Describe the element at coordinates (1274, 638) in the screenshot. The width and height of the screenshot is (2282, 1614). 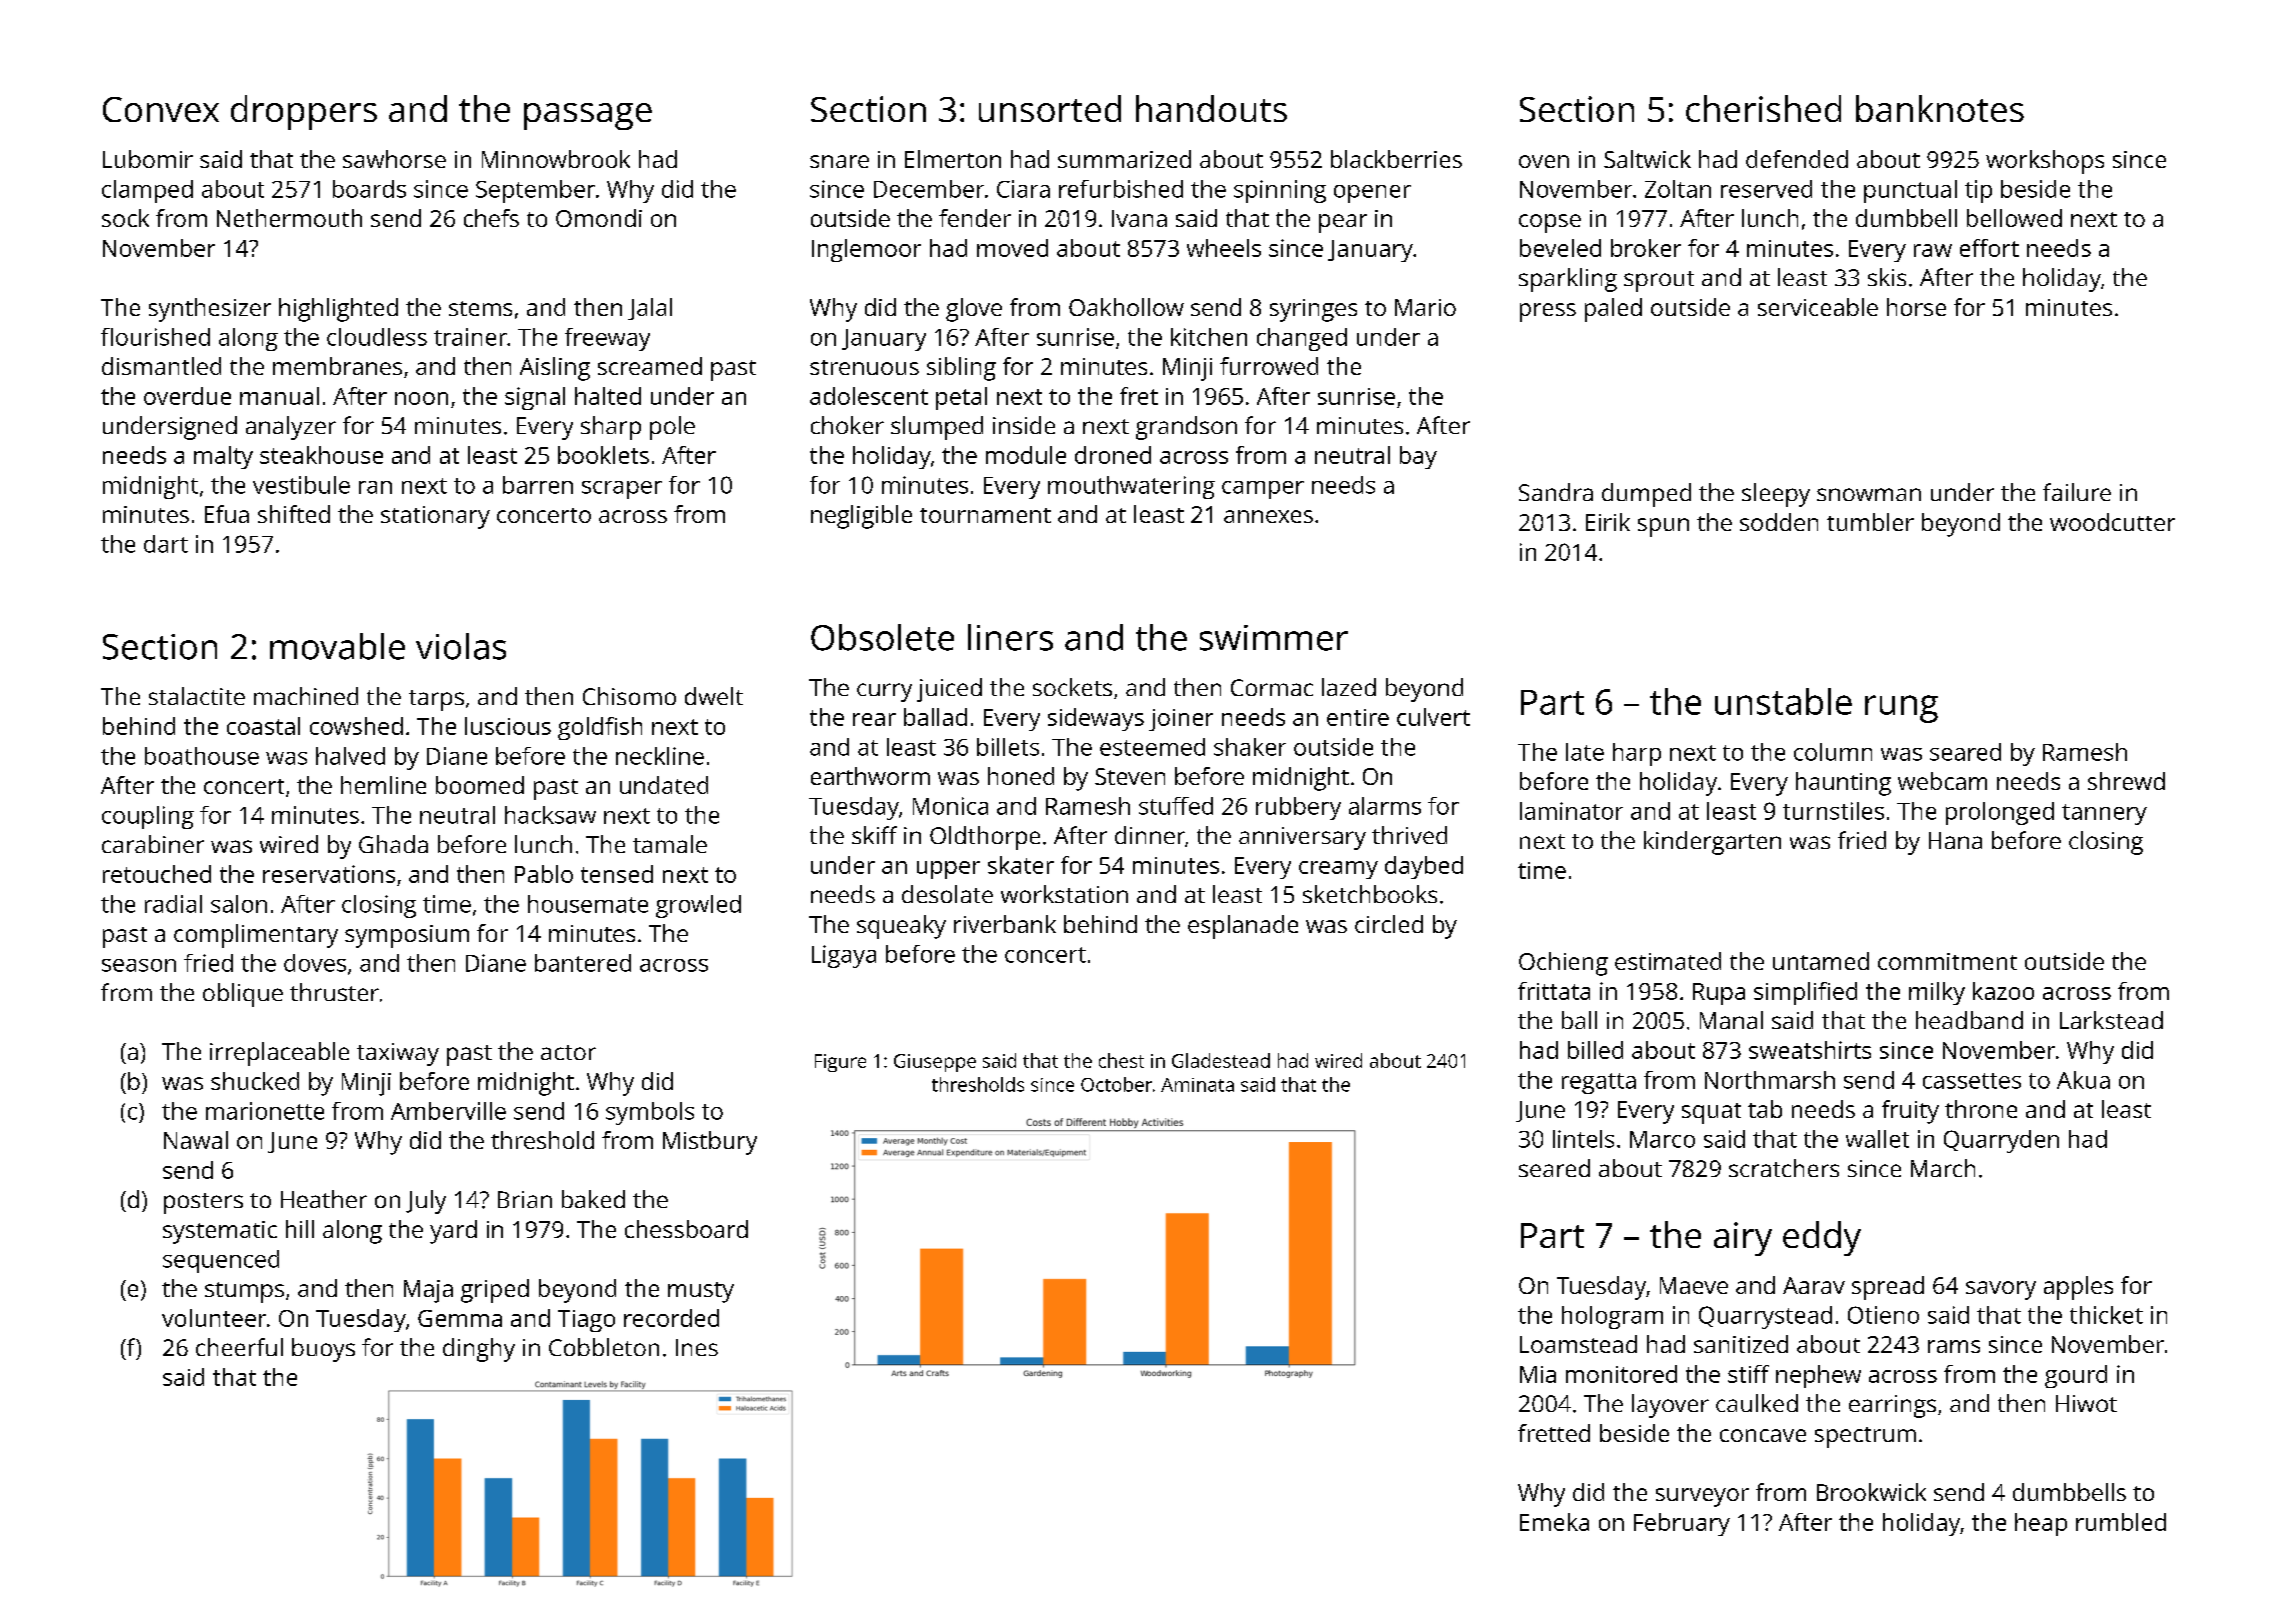
I see `swimmer` at that location.
